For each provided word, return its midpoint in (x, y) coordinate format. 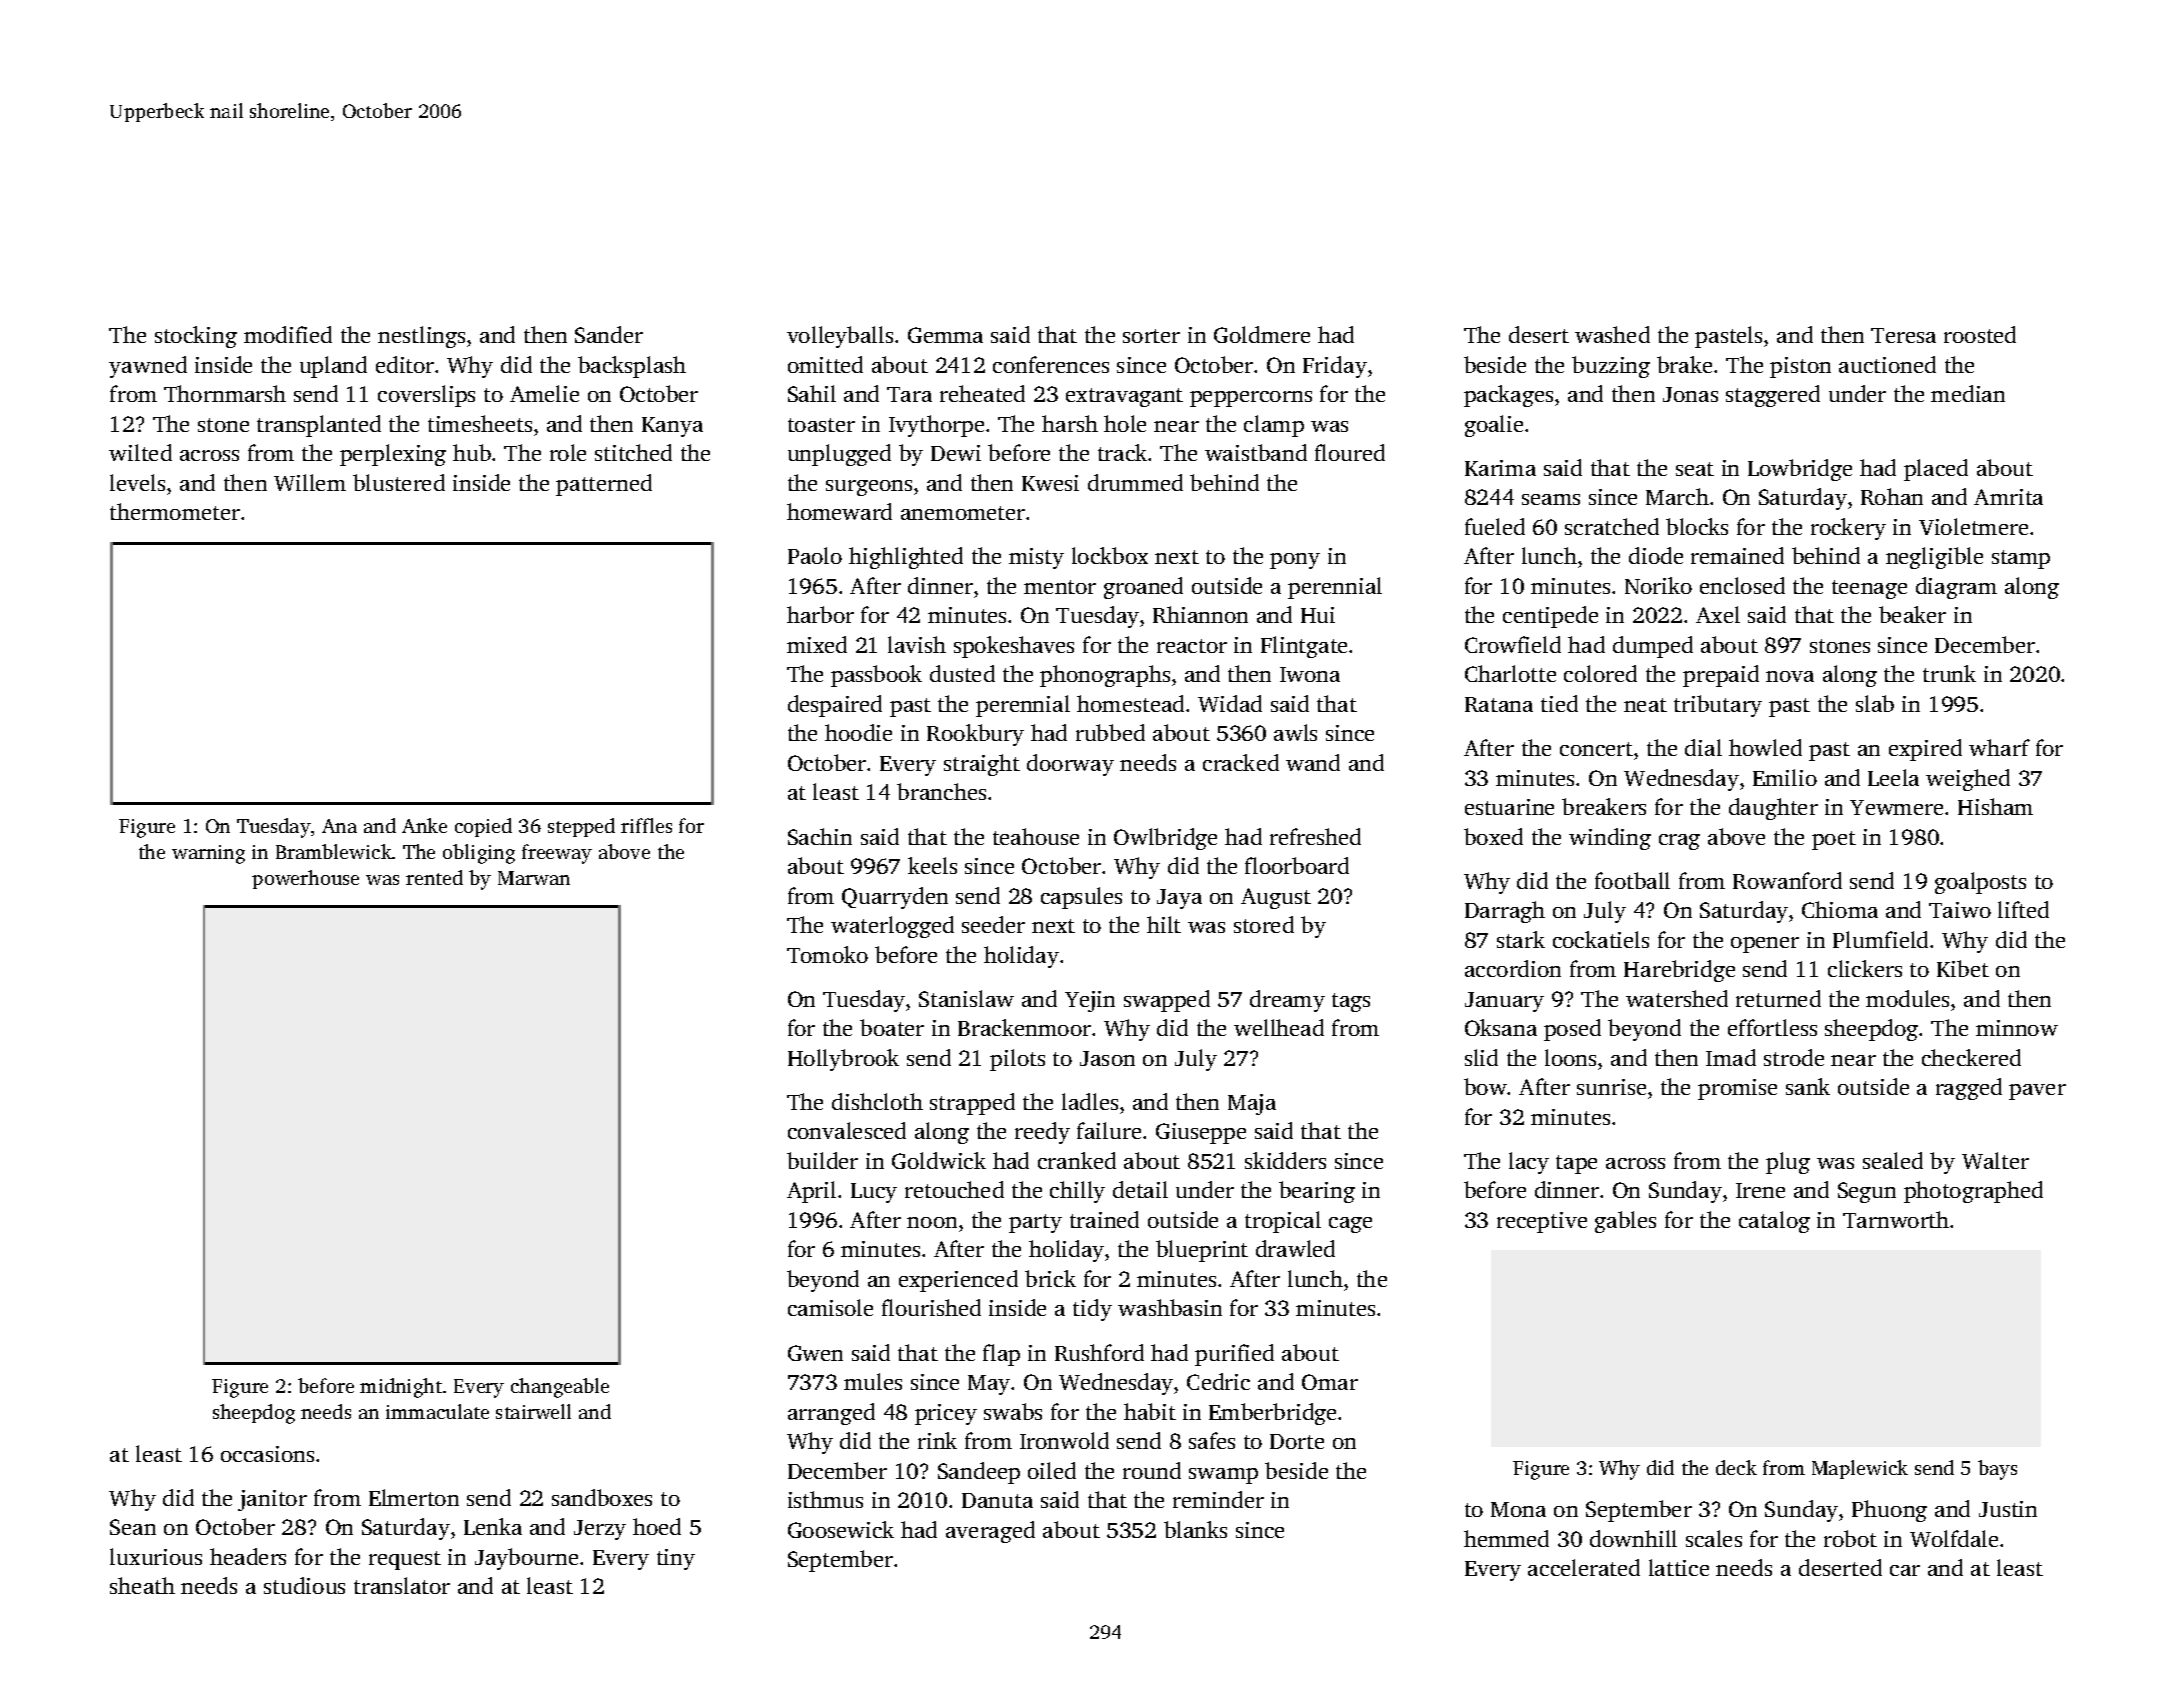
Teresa (1903, 335)
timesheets (480, 423)
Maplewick (1860, 1469)
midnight (401, 1388)
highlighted (906, 558)
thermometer (175, 511)
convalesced (847, 1130)
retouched (954, 1189)
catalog (1774, 1222)
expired (1925, 750)
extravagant (1124, 397)
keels (932, 865)
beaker (1912, 614)
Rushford (1099, 1352)
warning (208, 854)
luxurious (156, 1556)
